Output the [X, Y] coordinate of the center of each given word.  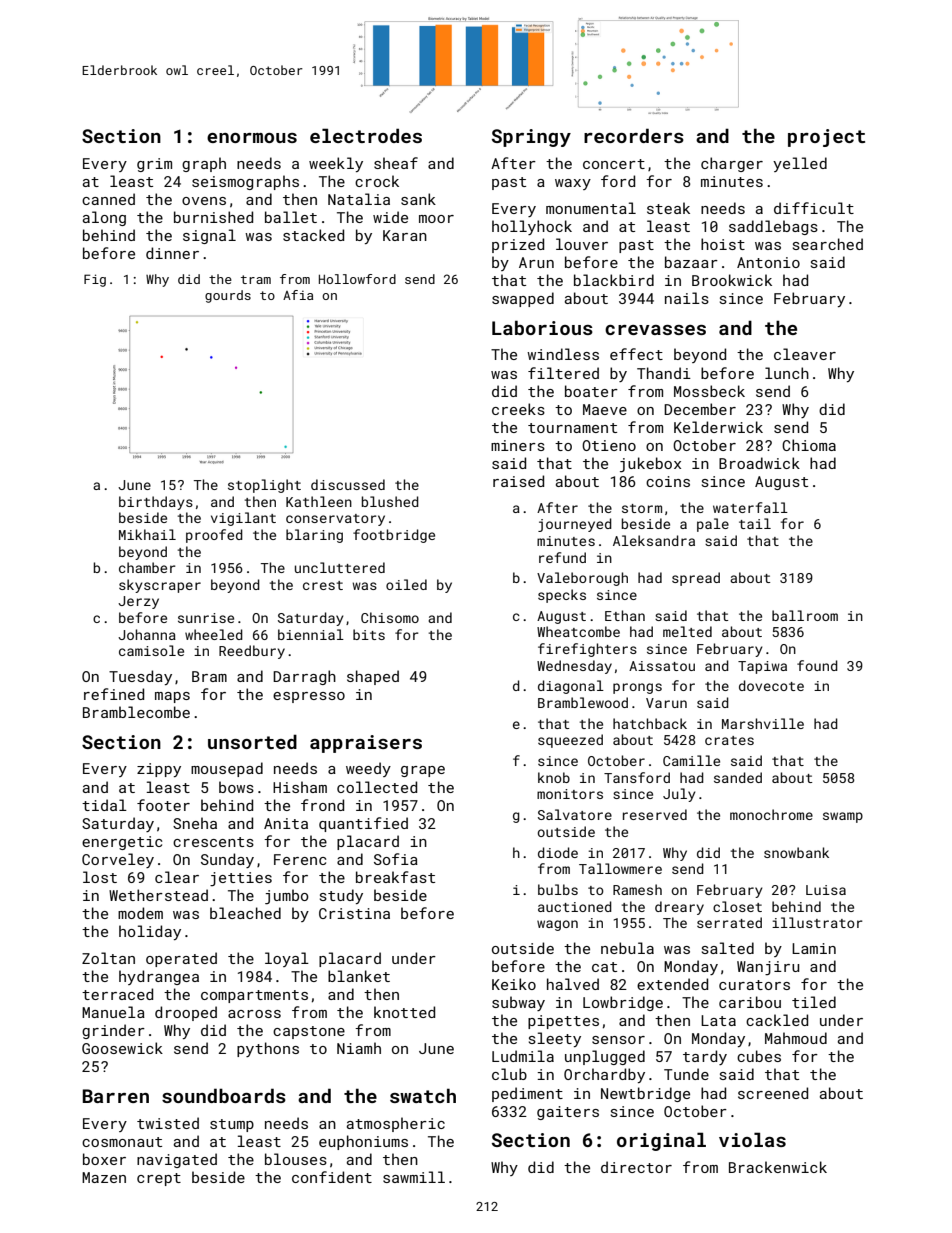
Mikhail [147, 534]
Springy [531, 138]
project [826, 138]
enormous [252, 138]
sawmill [414, 1177]
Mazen [104, 1177]
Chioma [809, 445]
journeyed [575, 525]
